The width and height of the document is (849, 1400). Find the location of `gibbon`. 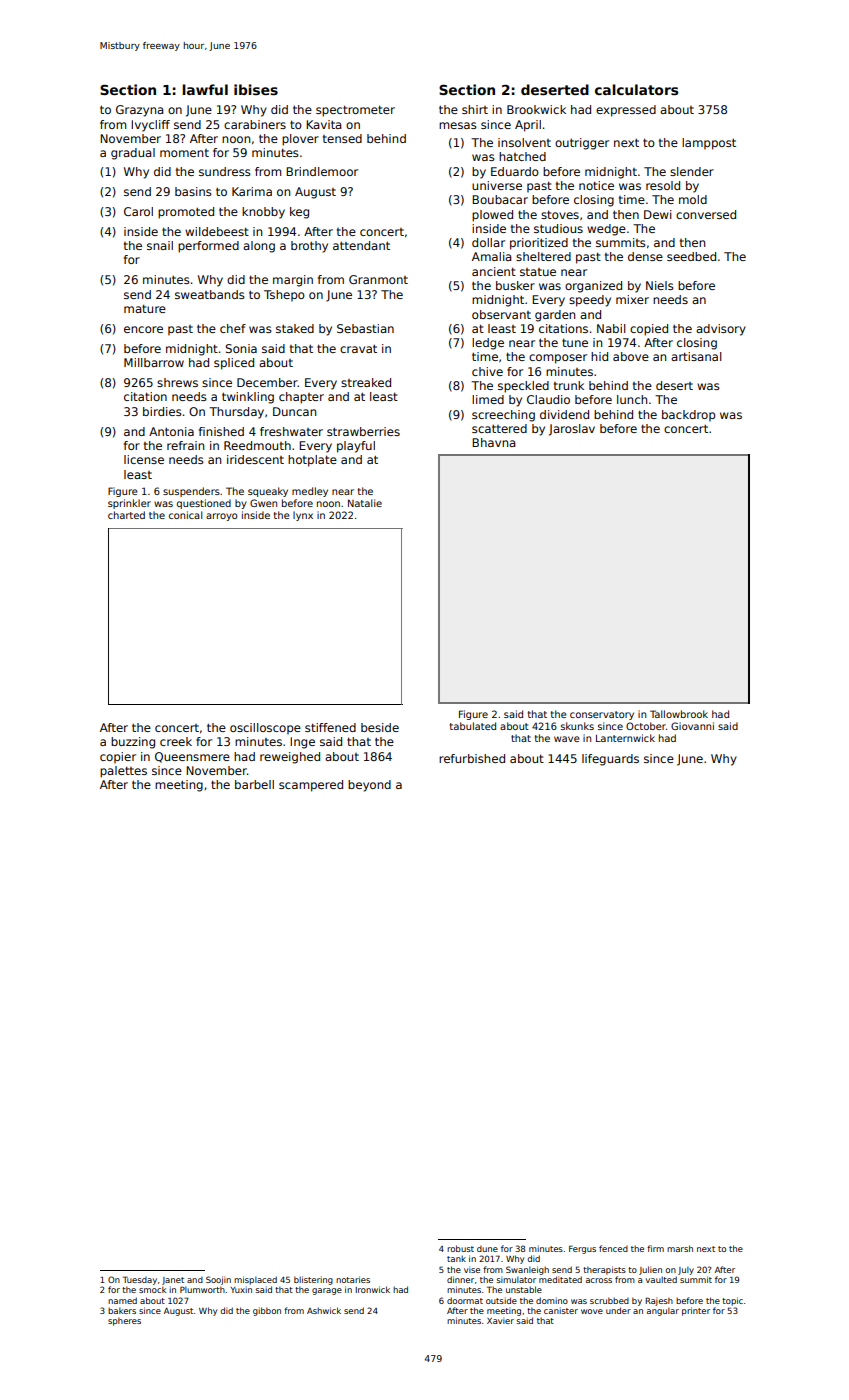

gibbon is located at coordinates (267, 1311).
